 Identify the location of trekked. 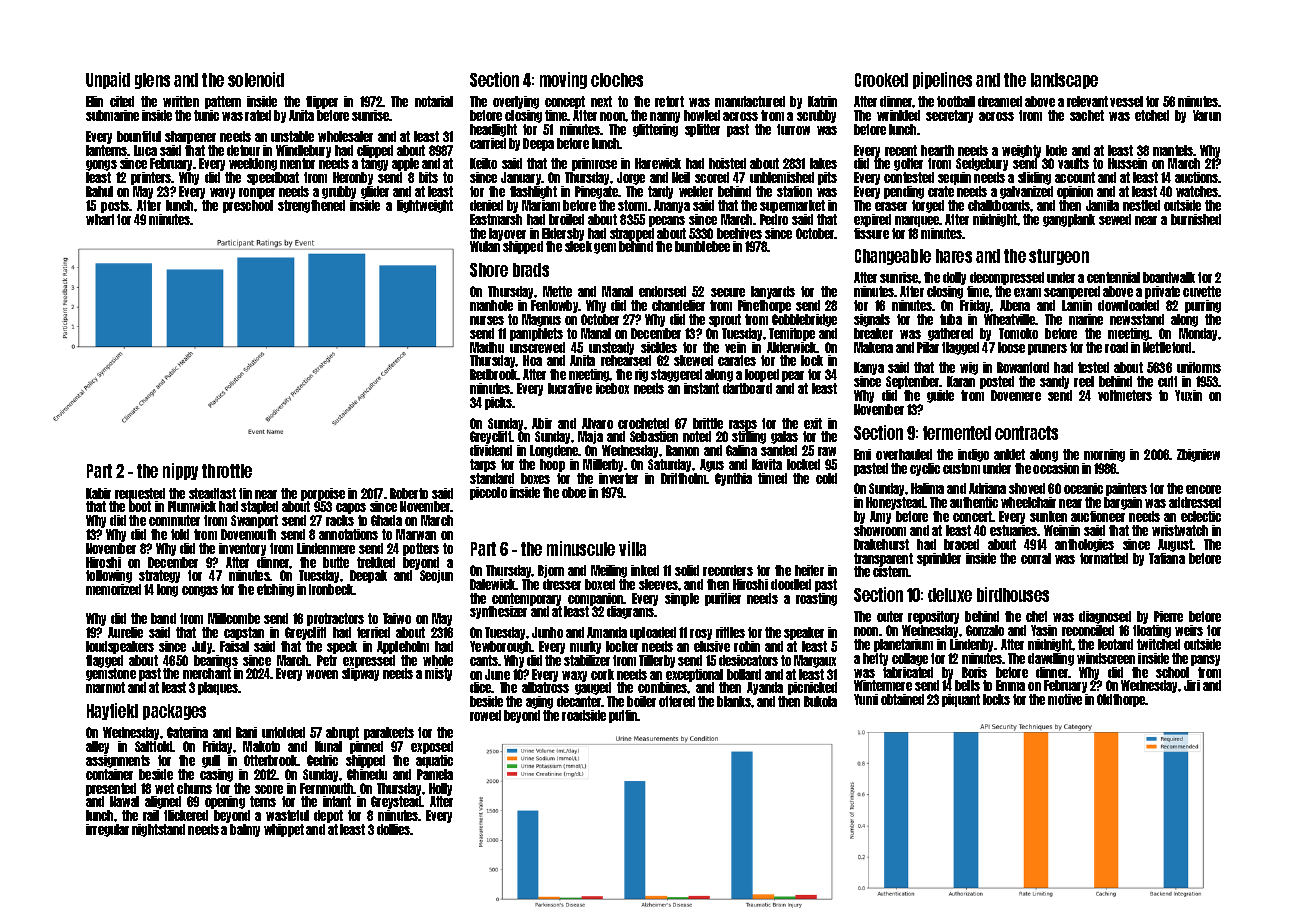
(376, 562).
